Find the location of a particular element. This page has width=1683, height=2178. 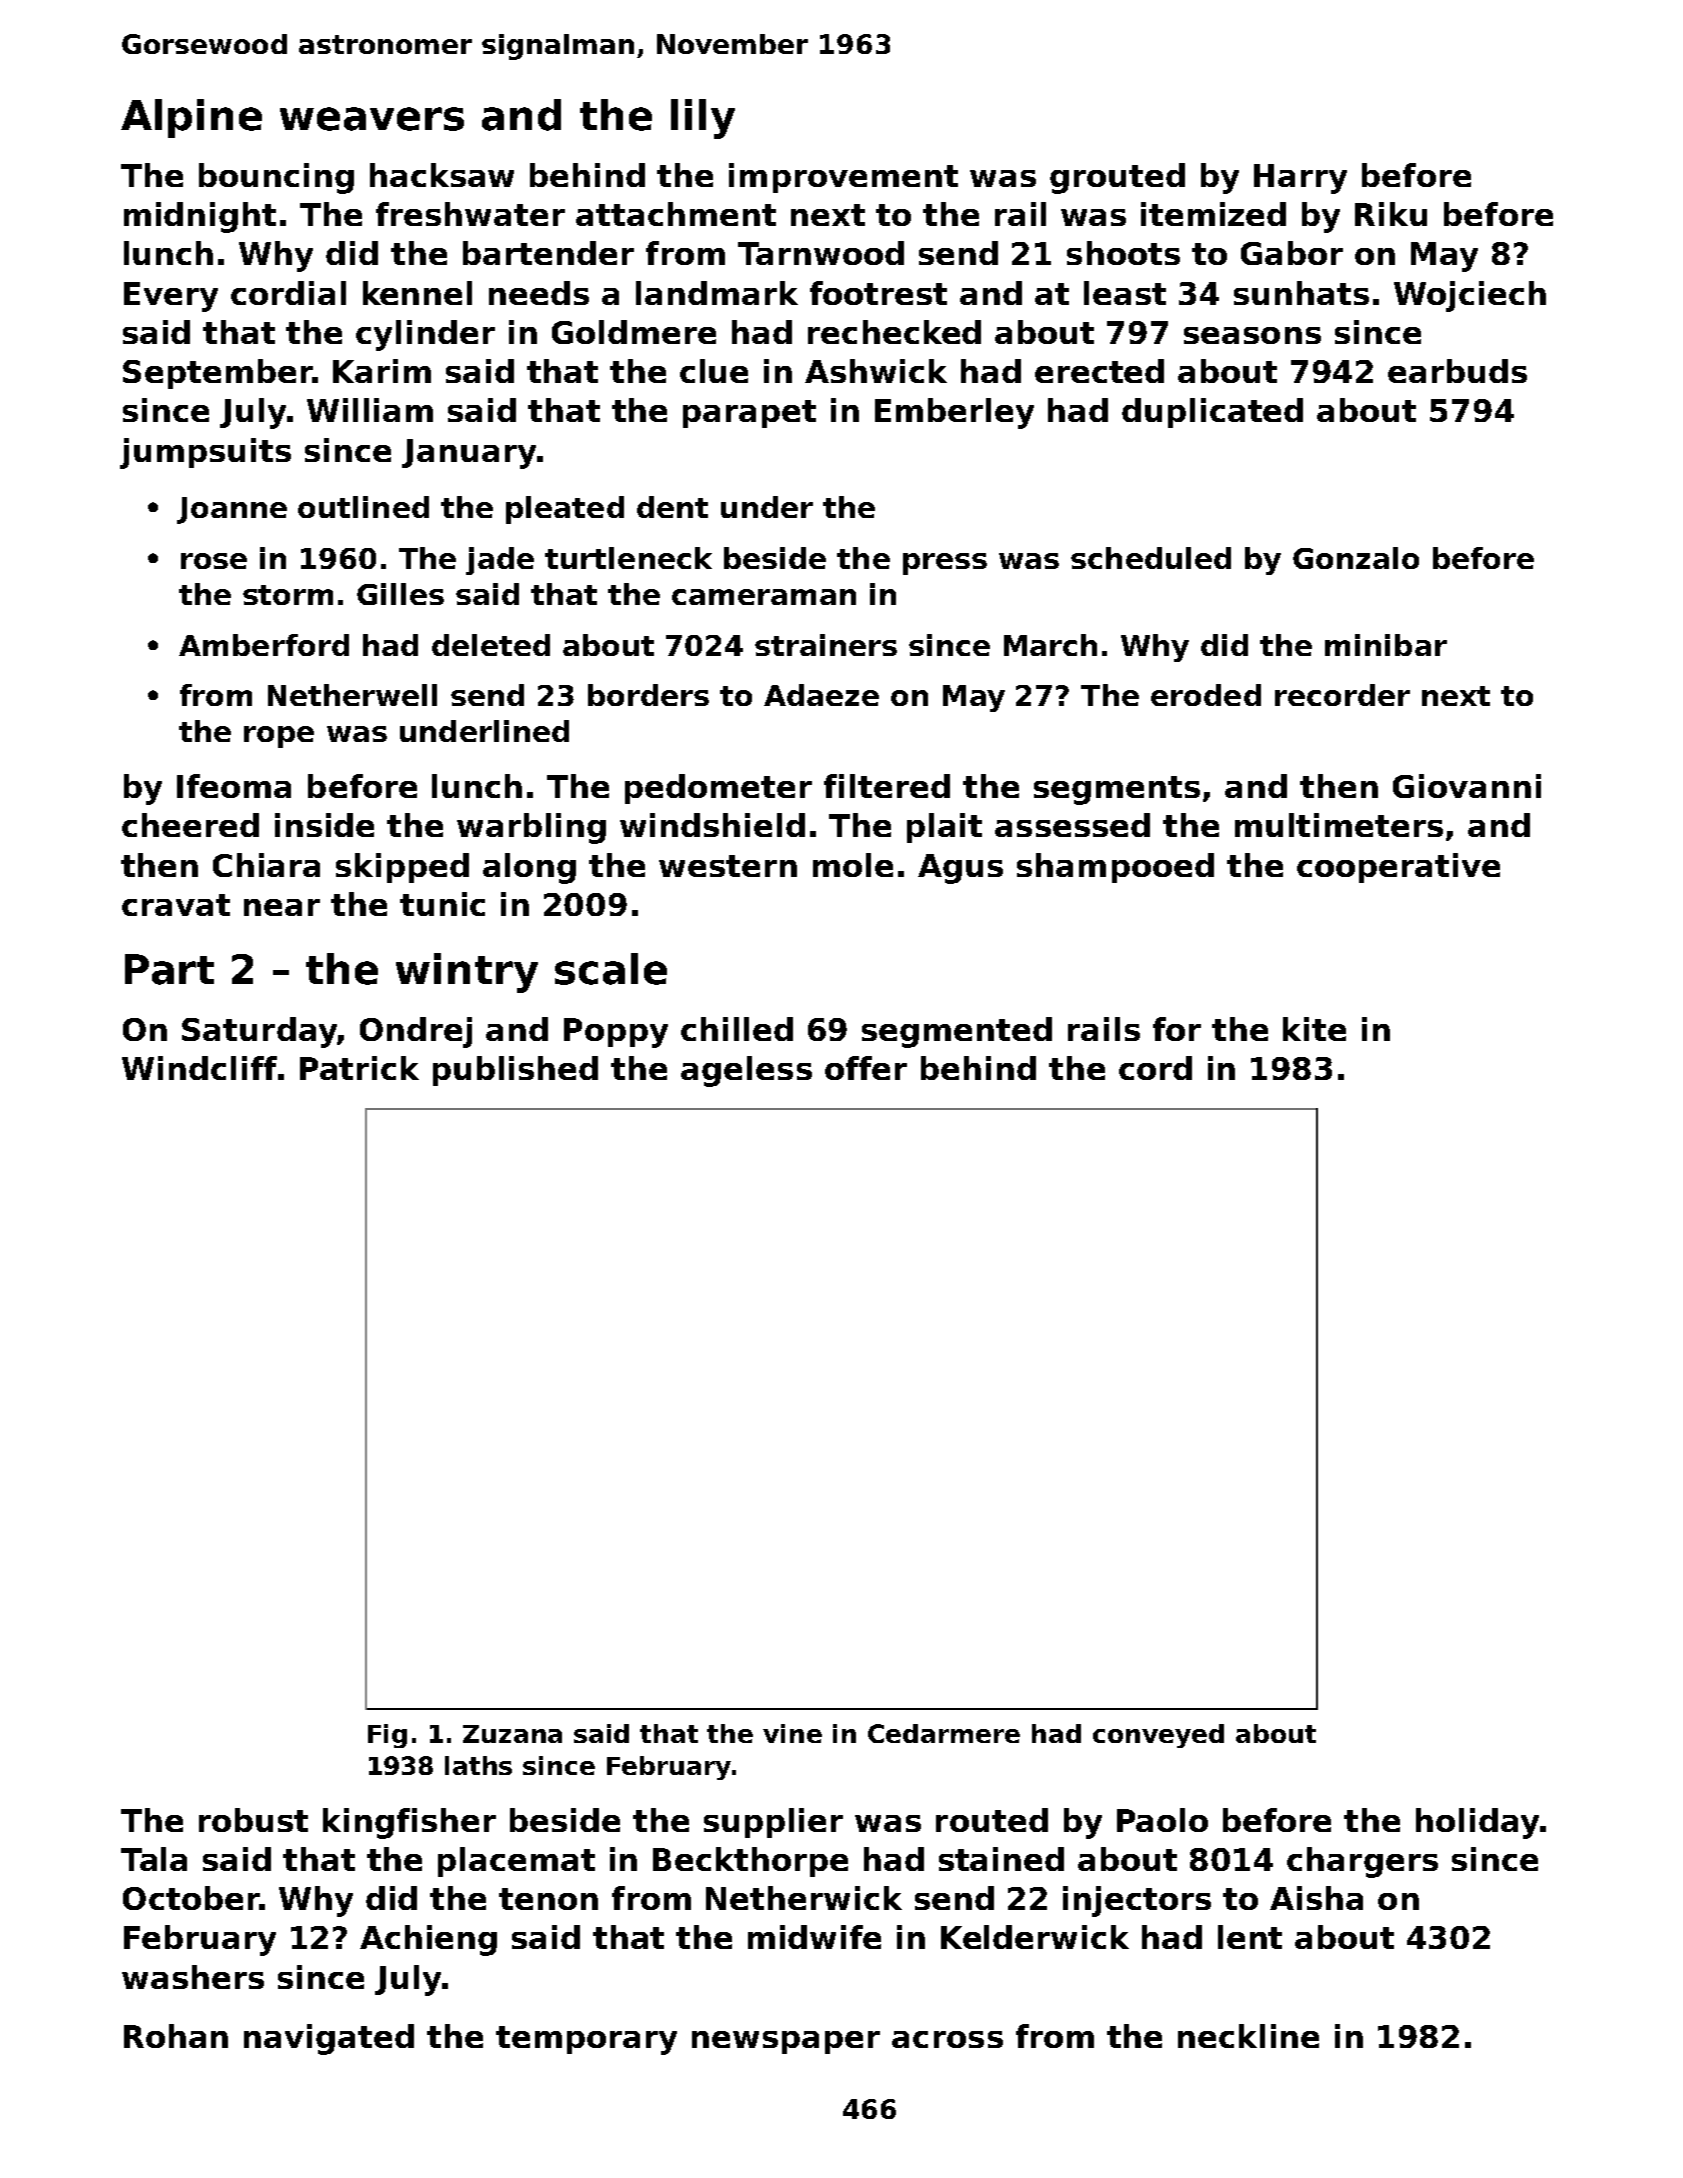

seasons is located at coordinates (1252, 335).
